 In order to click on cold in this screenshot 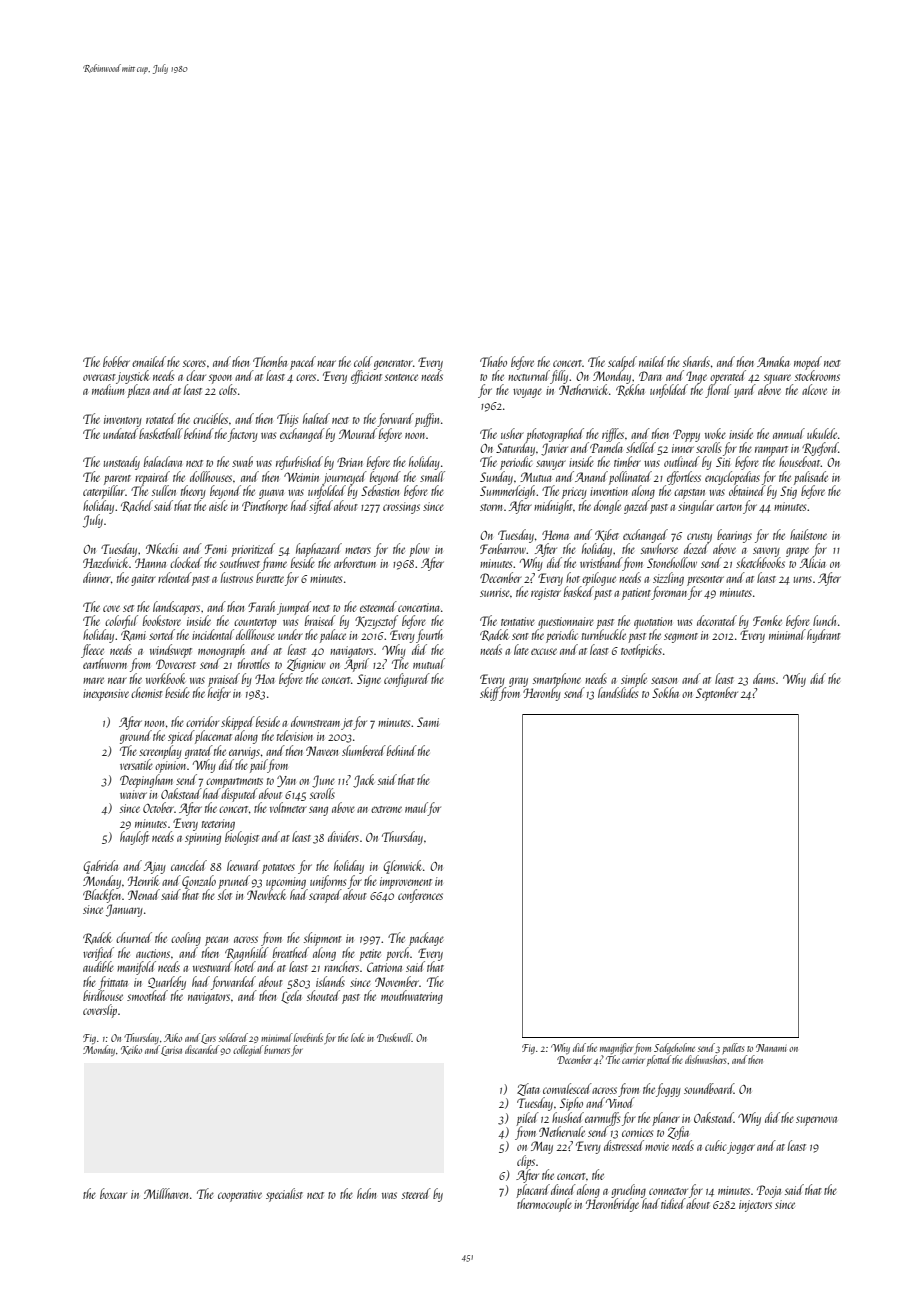, I will do `click(363, 361)`.
